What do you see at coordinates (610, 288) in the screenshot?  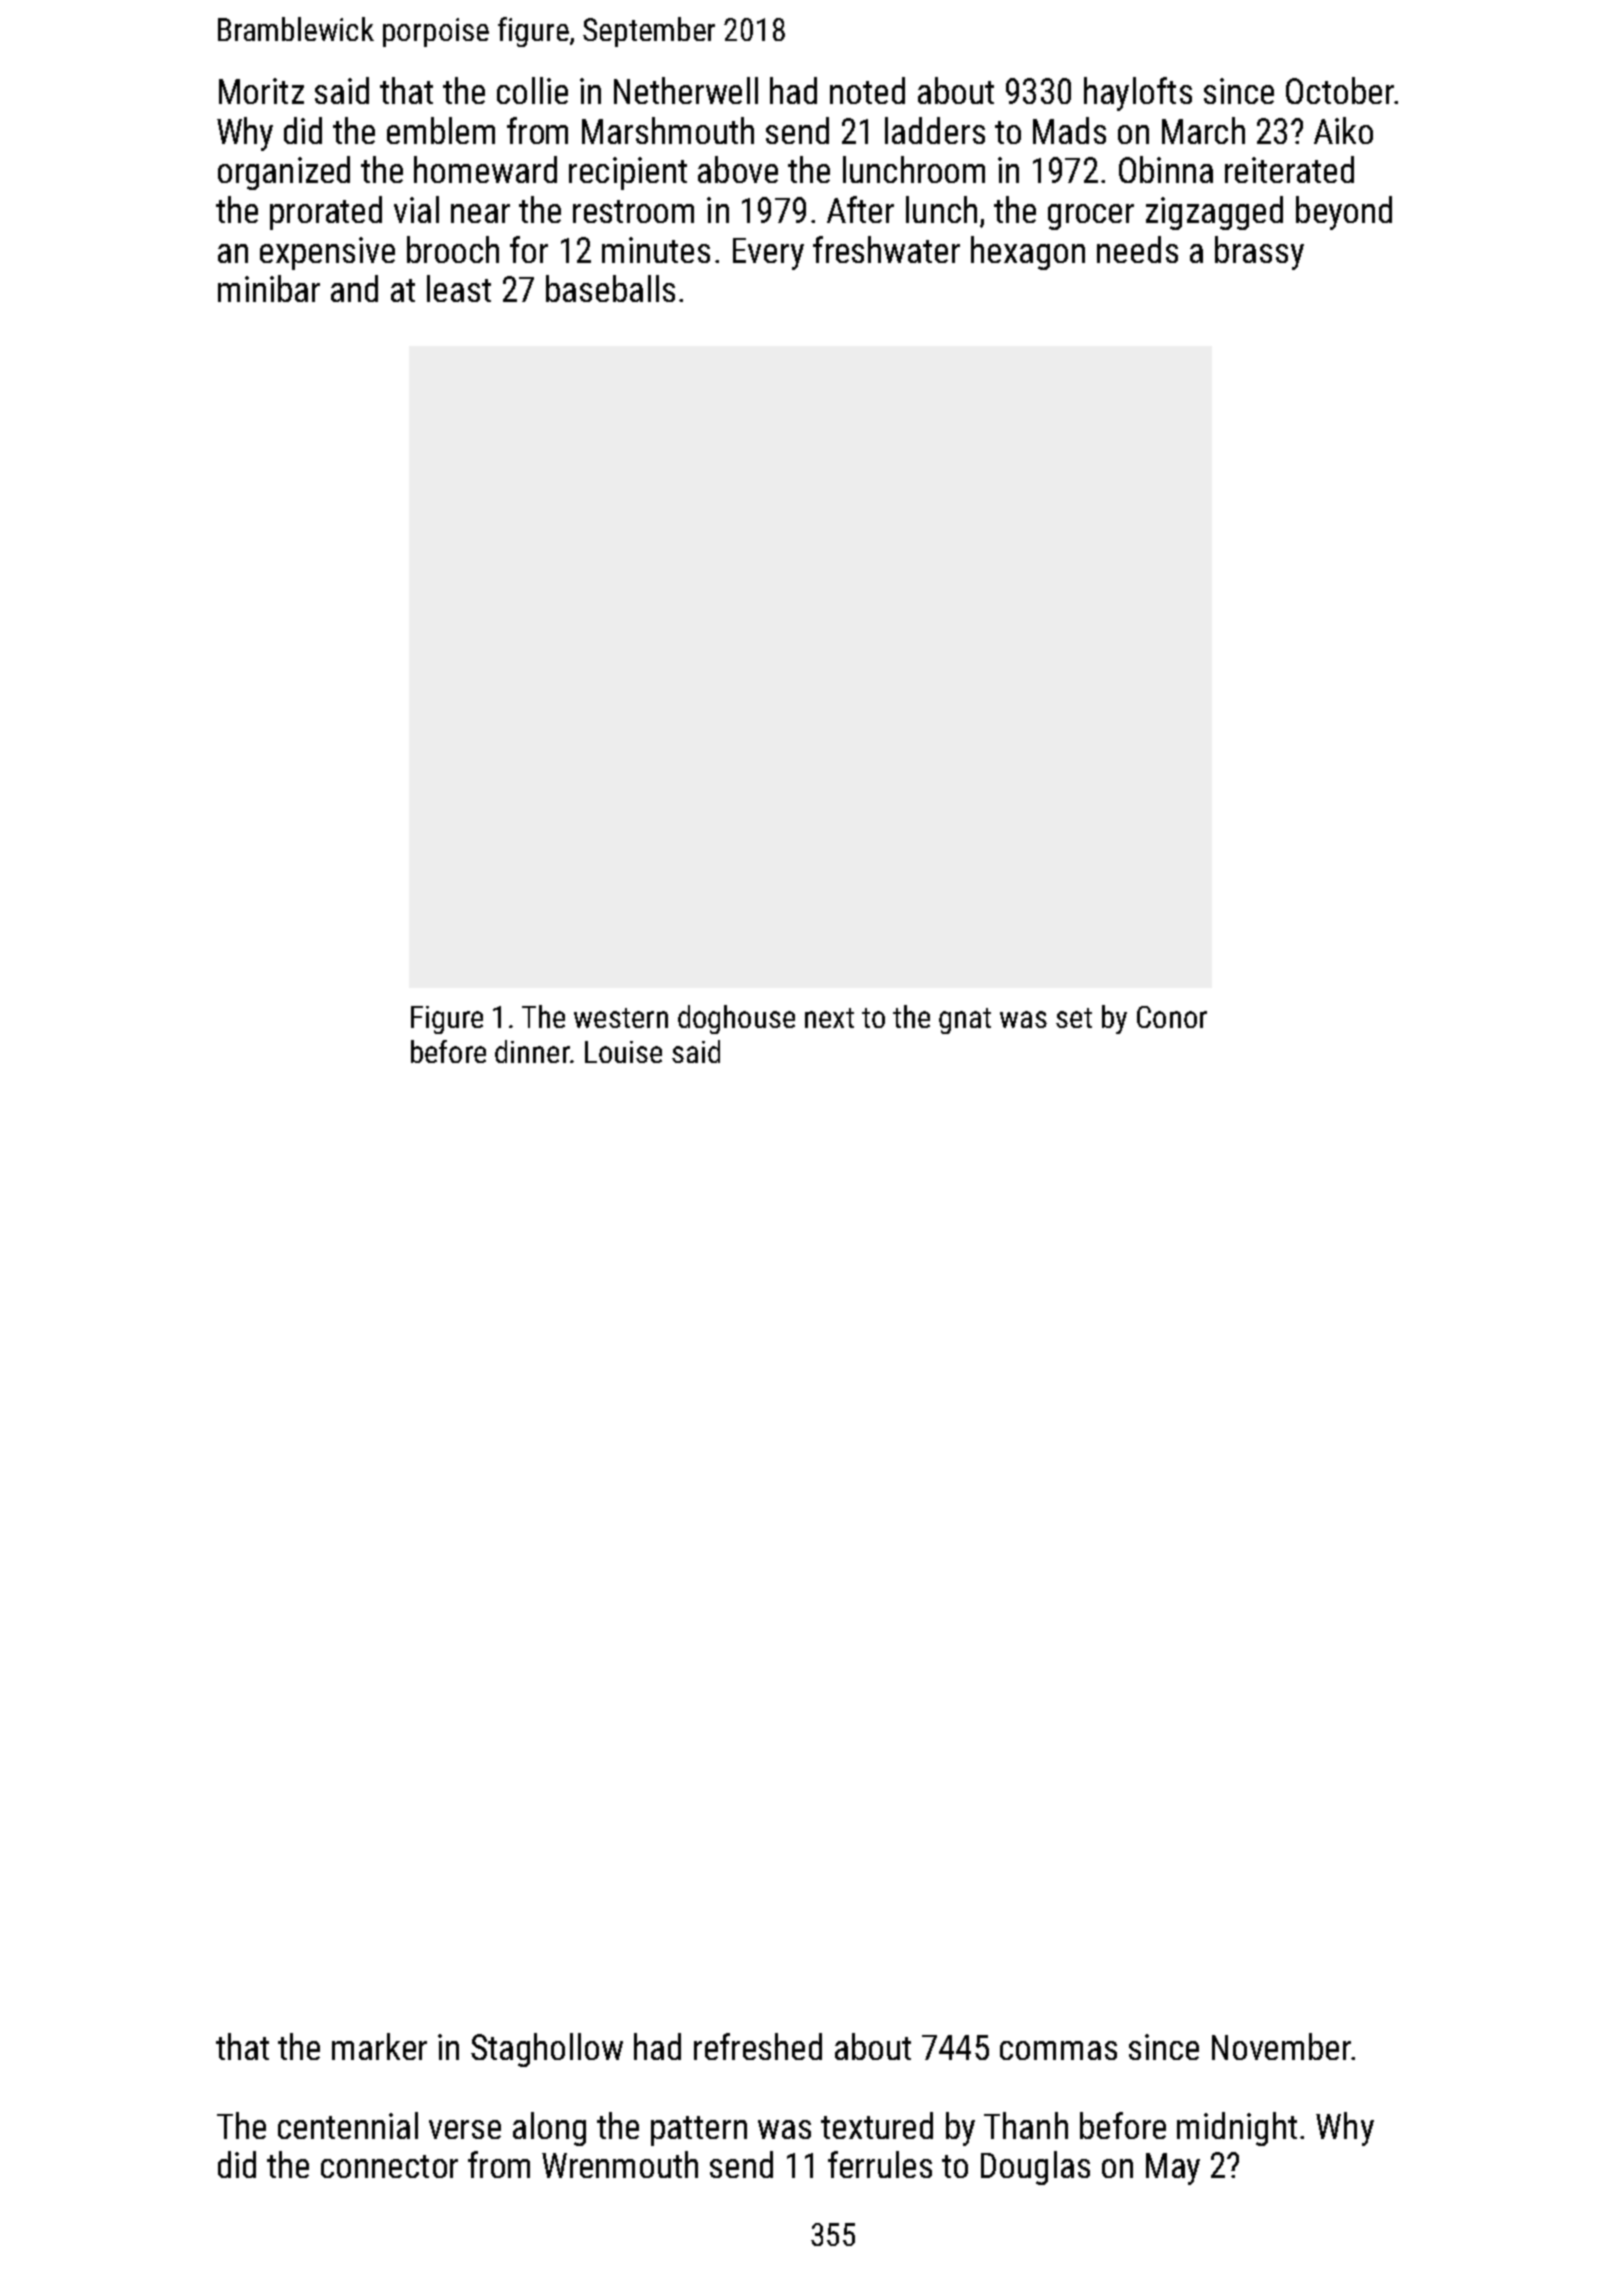 I see `baseballs` at bounding box center [610, 288].
